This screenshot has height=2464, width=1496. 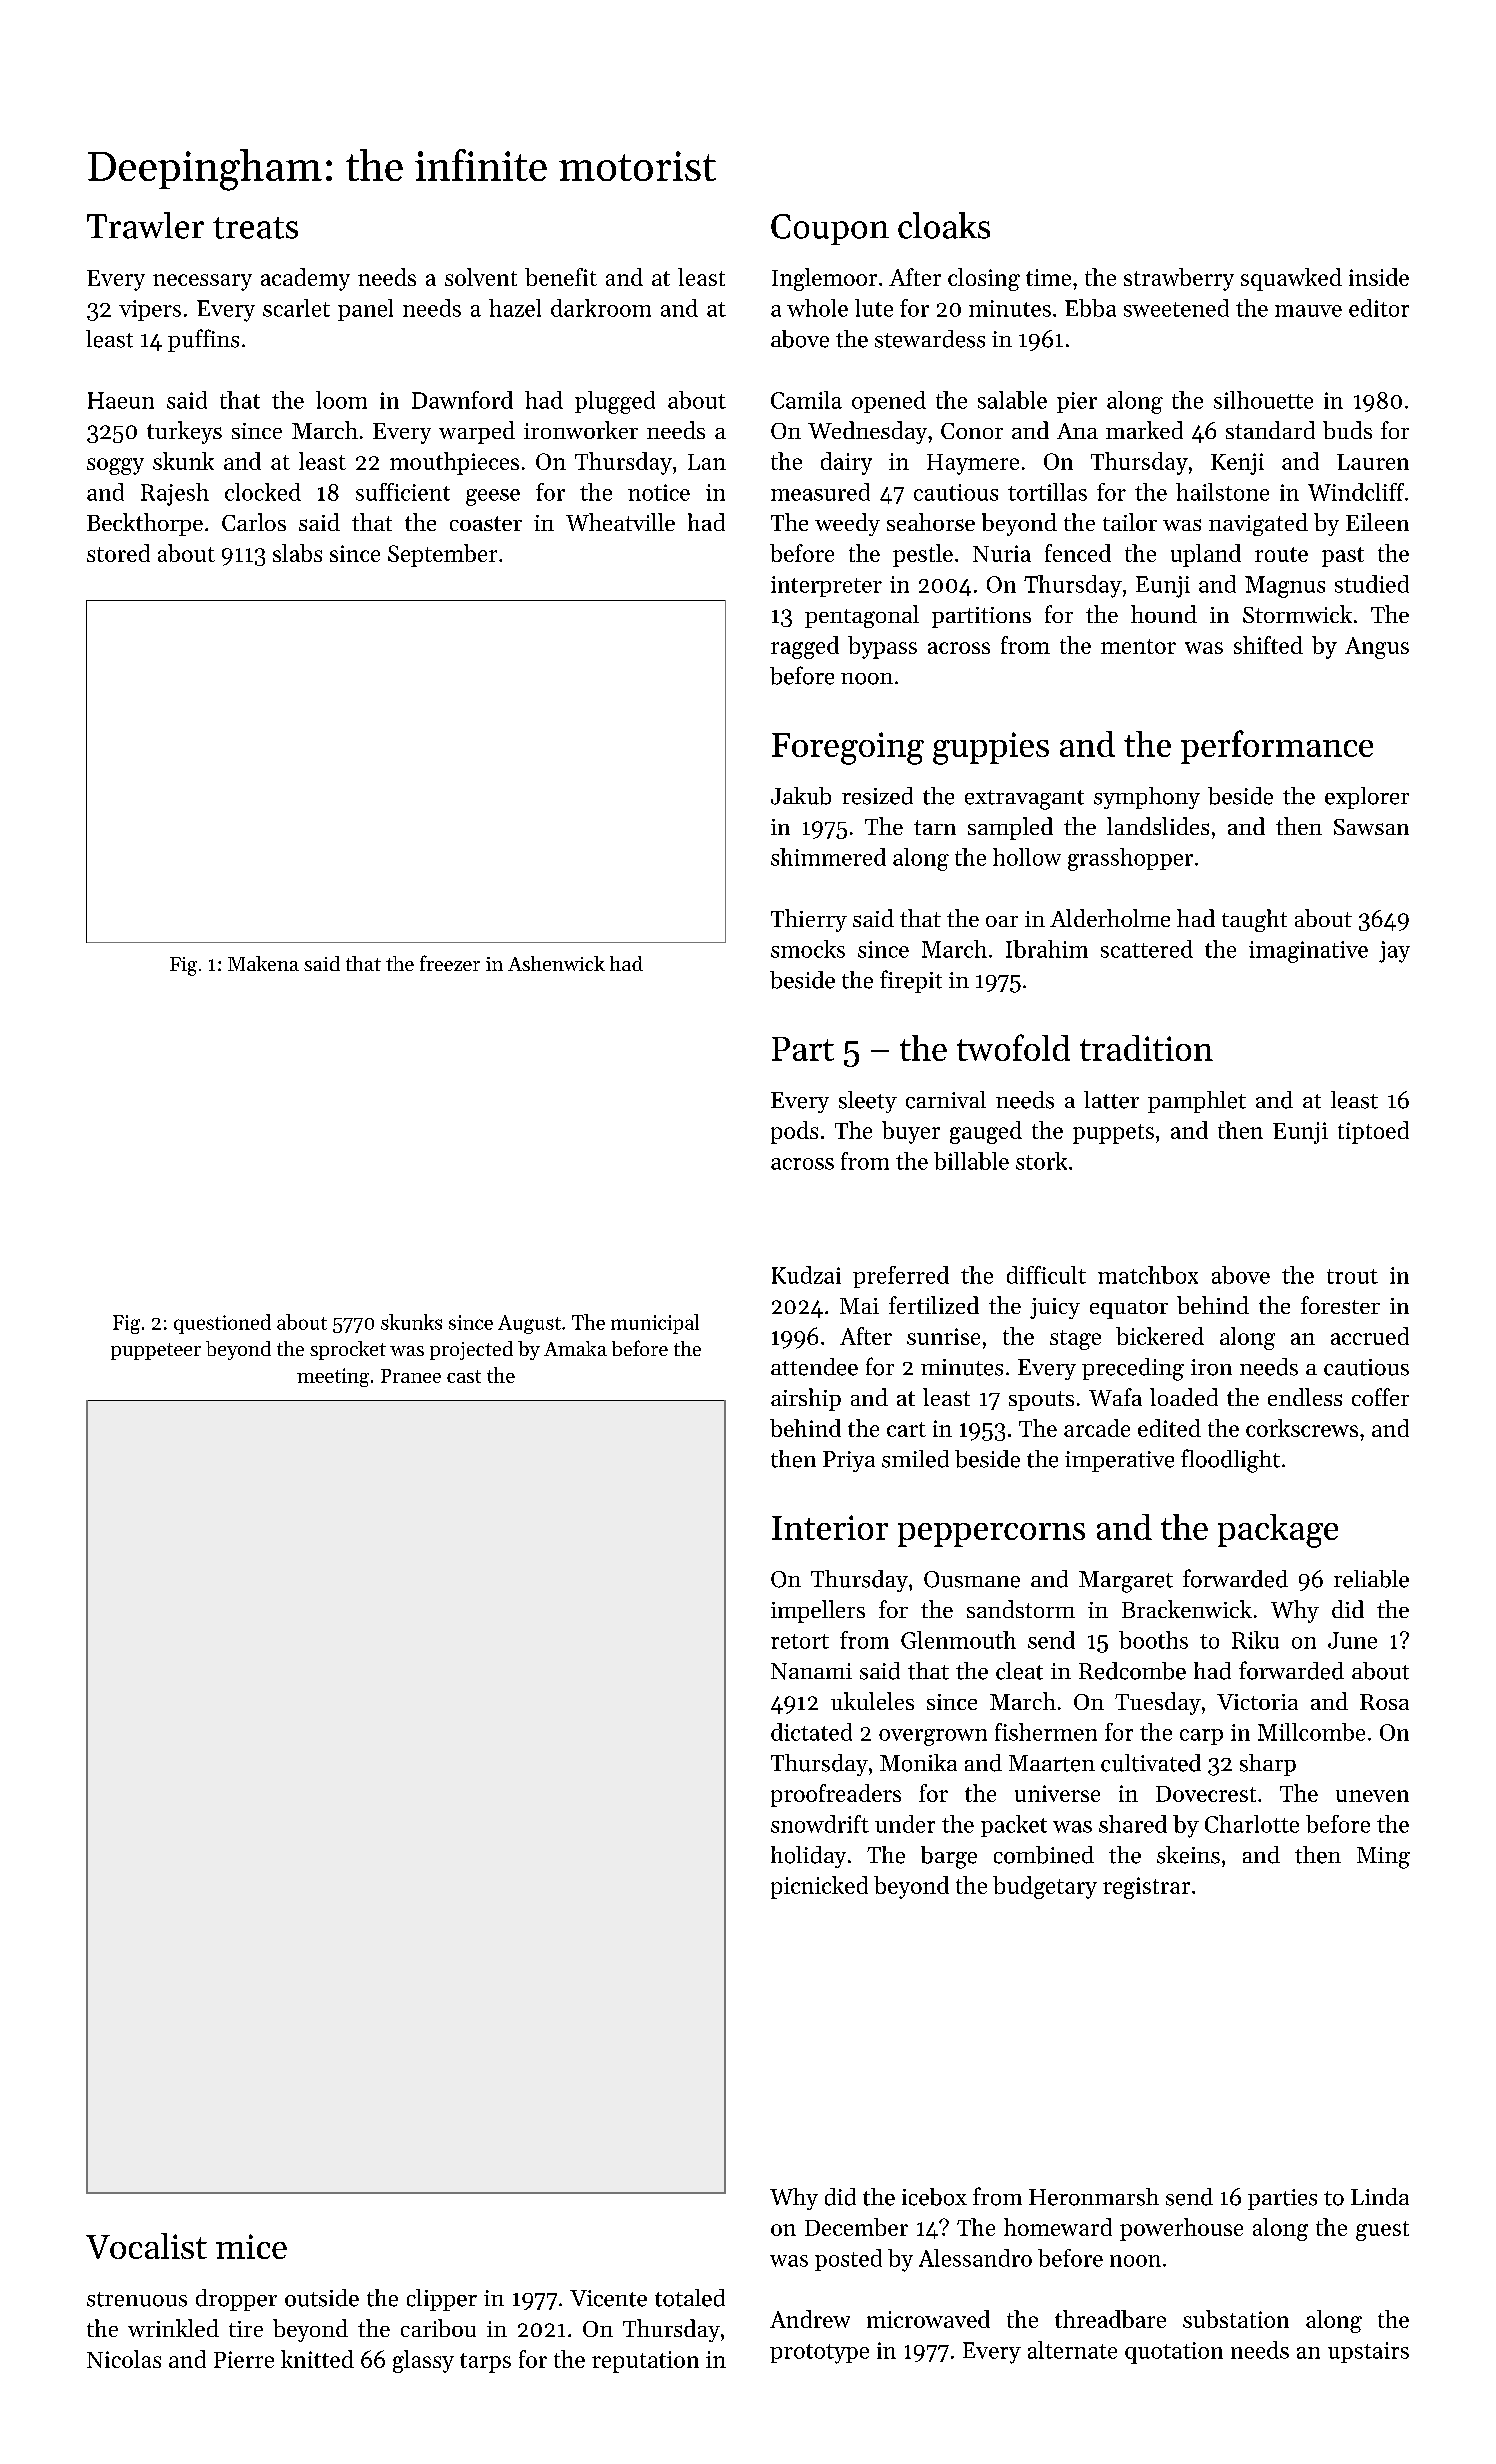 What do you see at coordinates (1285, 587) in the screenshot?
I see `Magnus` at bounding box center [1285, 587].
